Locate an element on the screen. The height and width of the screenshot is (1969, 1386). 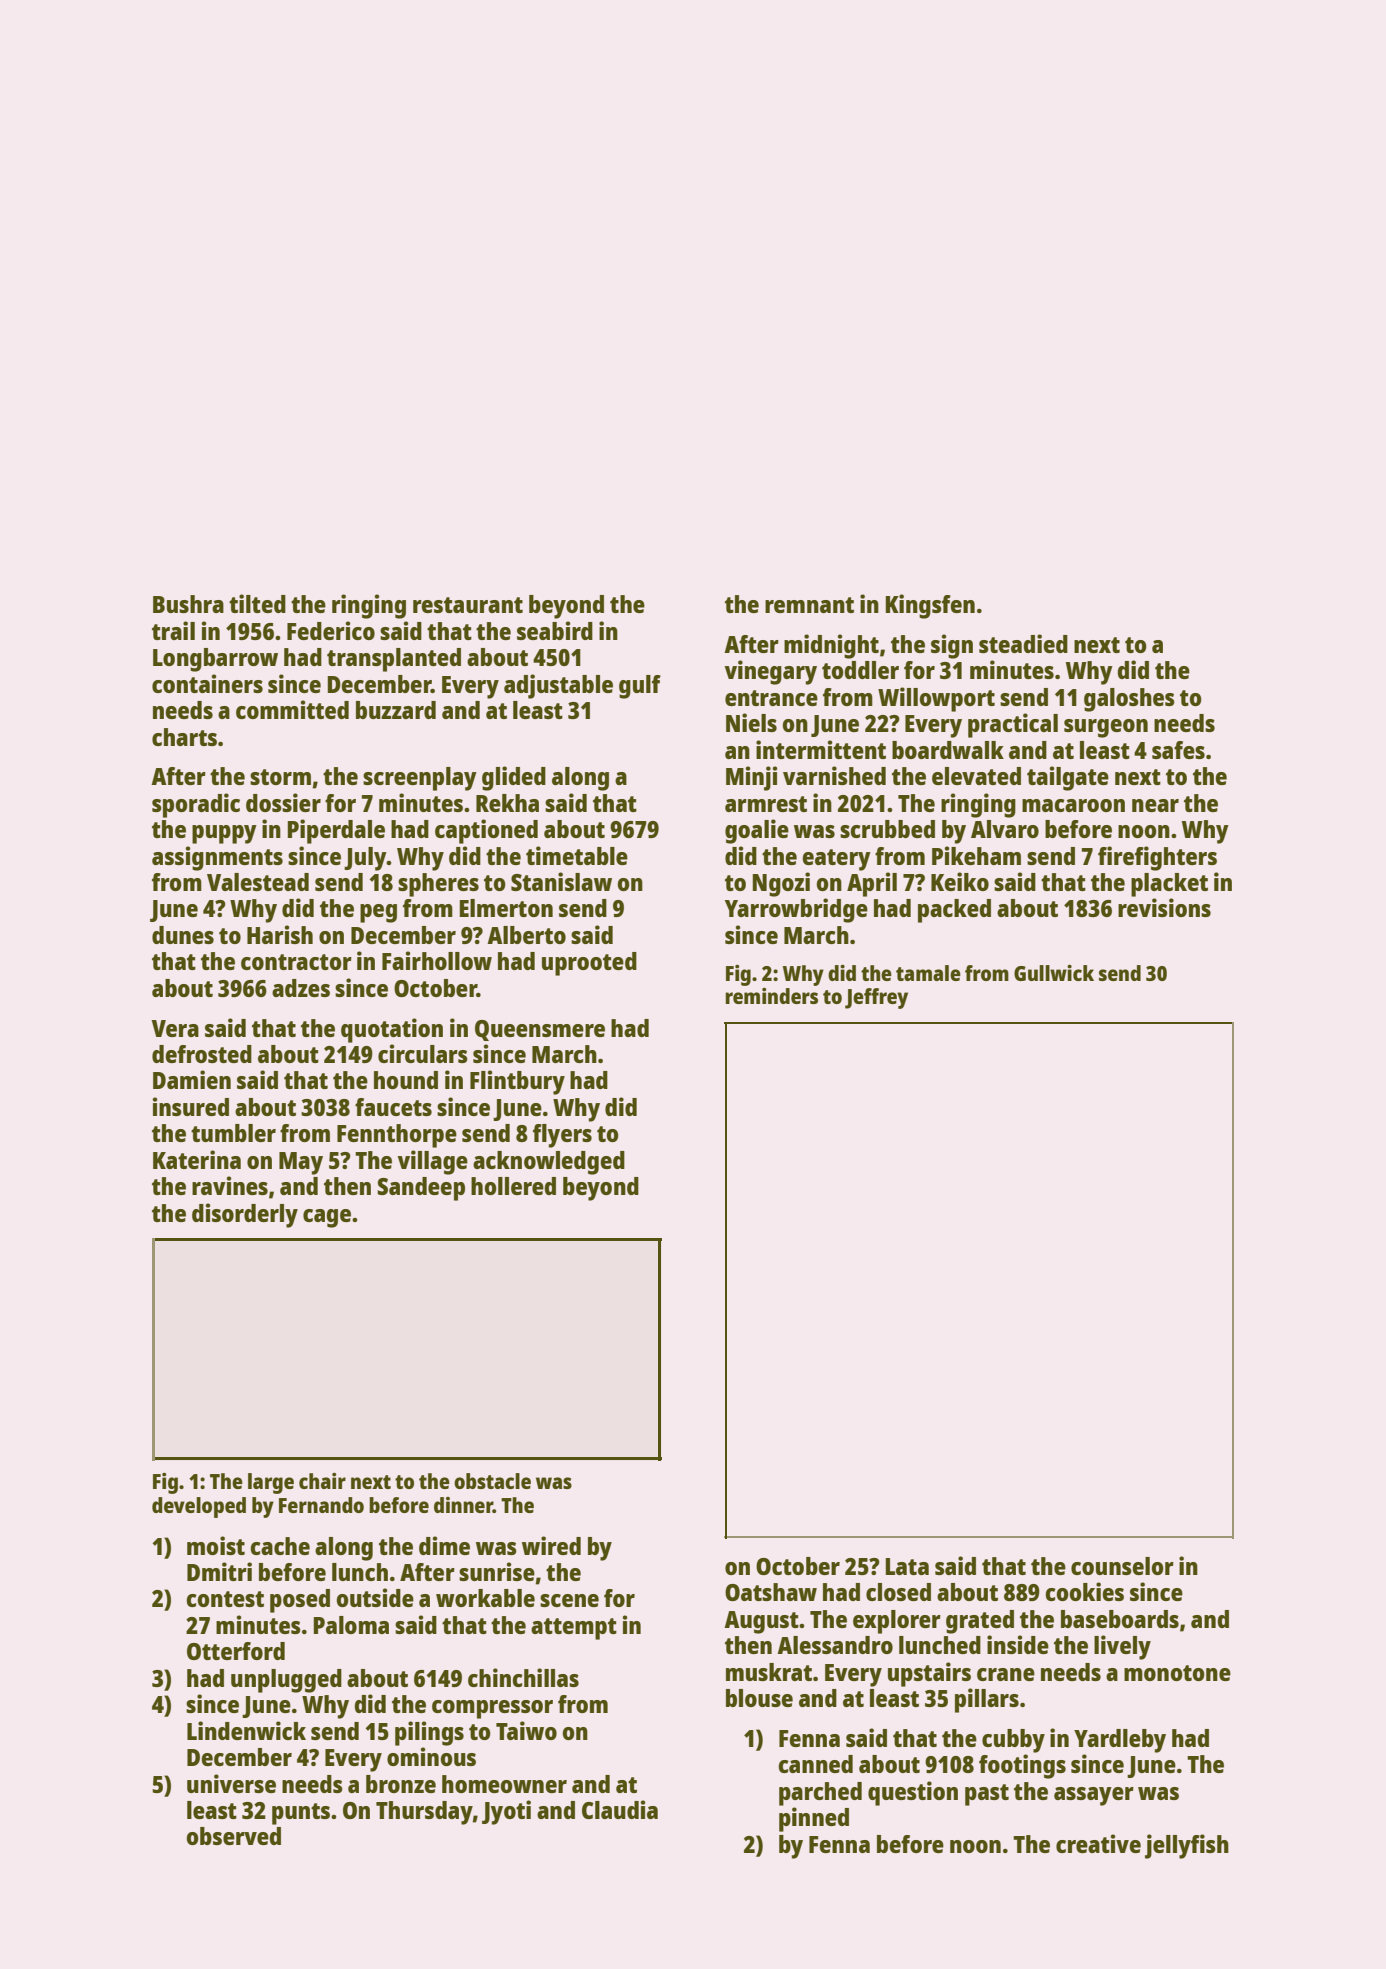
disorderly is located at coordinates (245, 1215).
